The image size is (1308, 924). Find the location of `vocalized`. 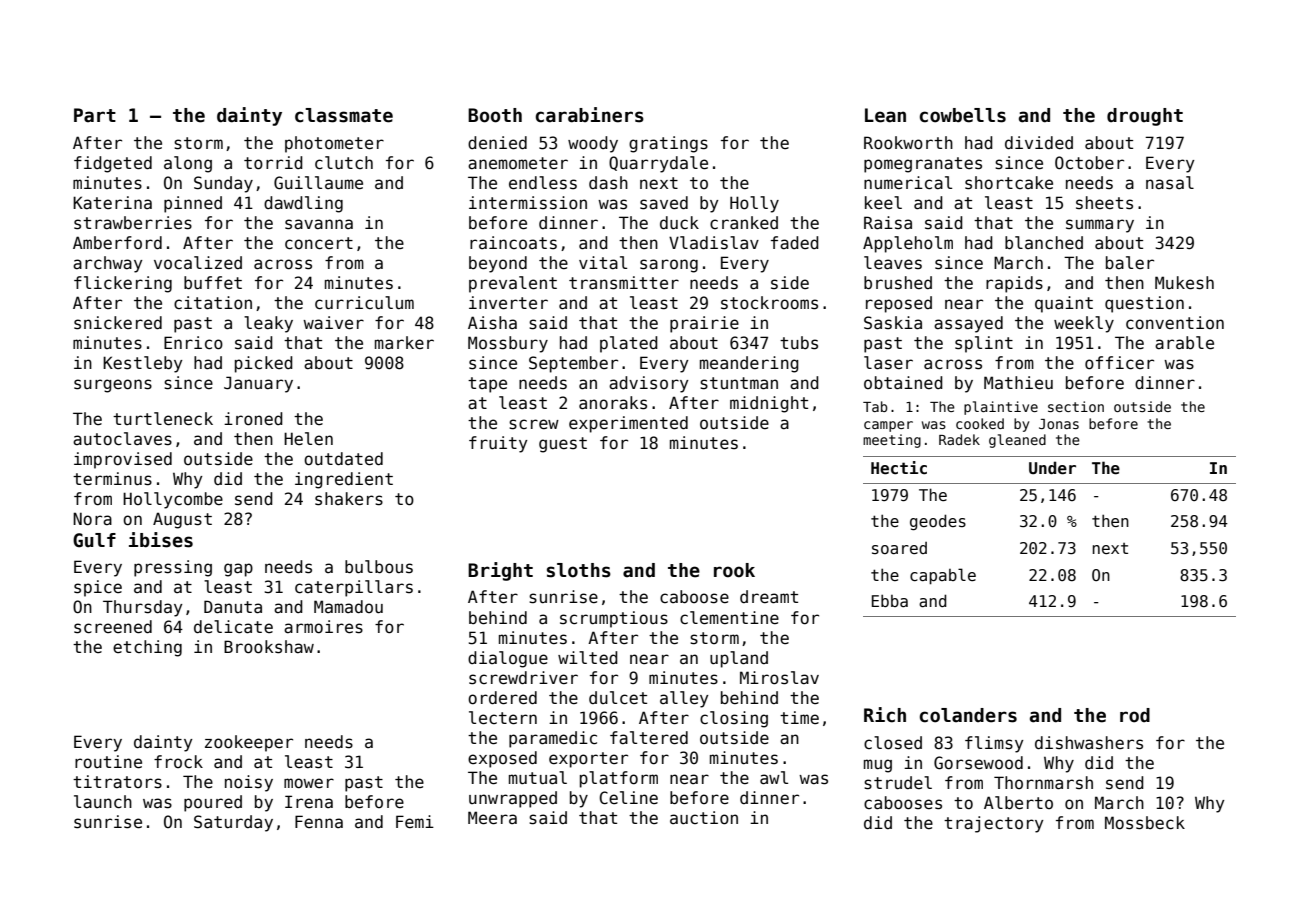

vocalized is located at coordinates (198, 263).
